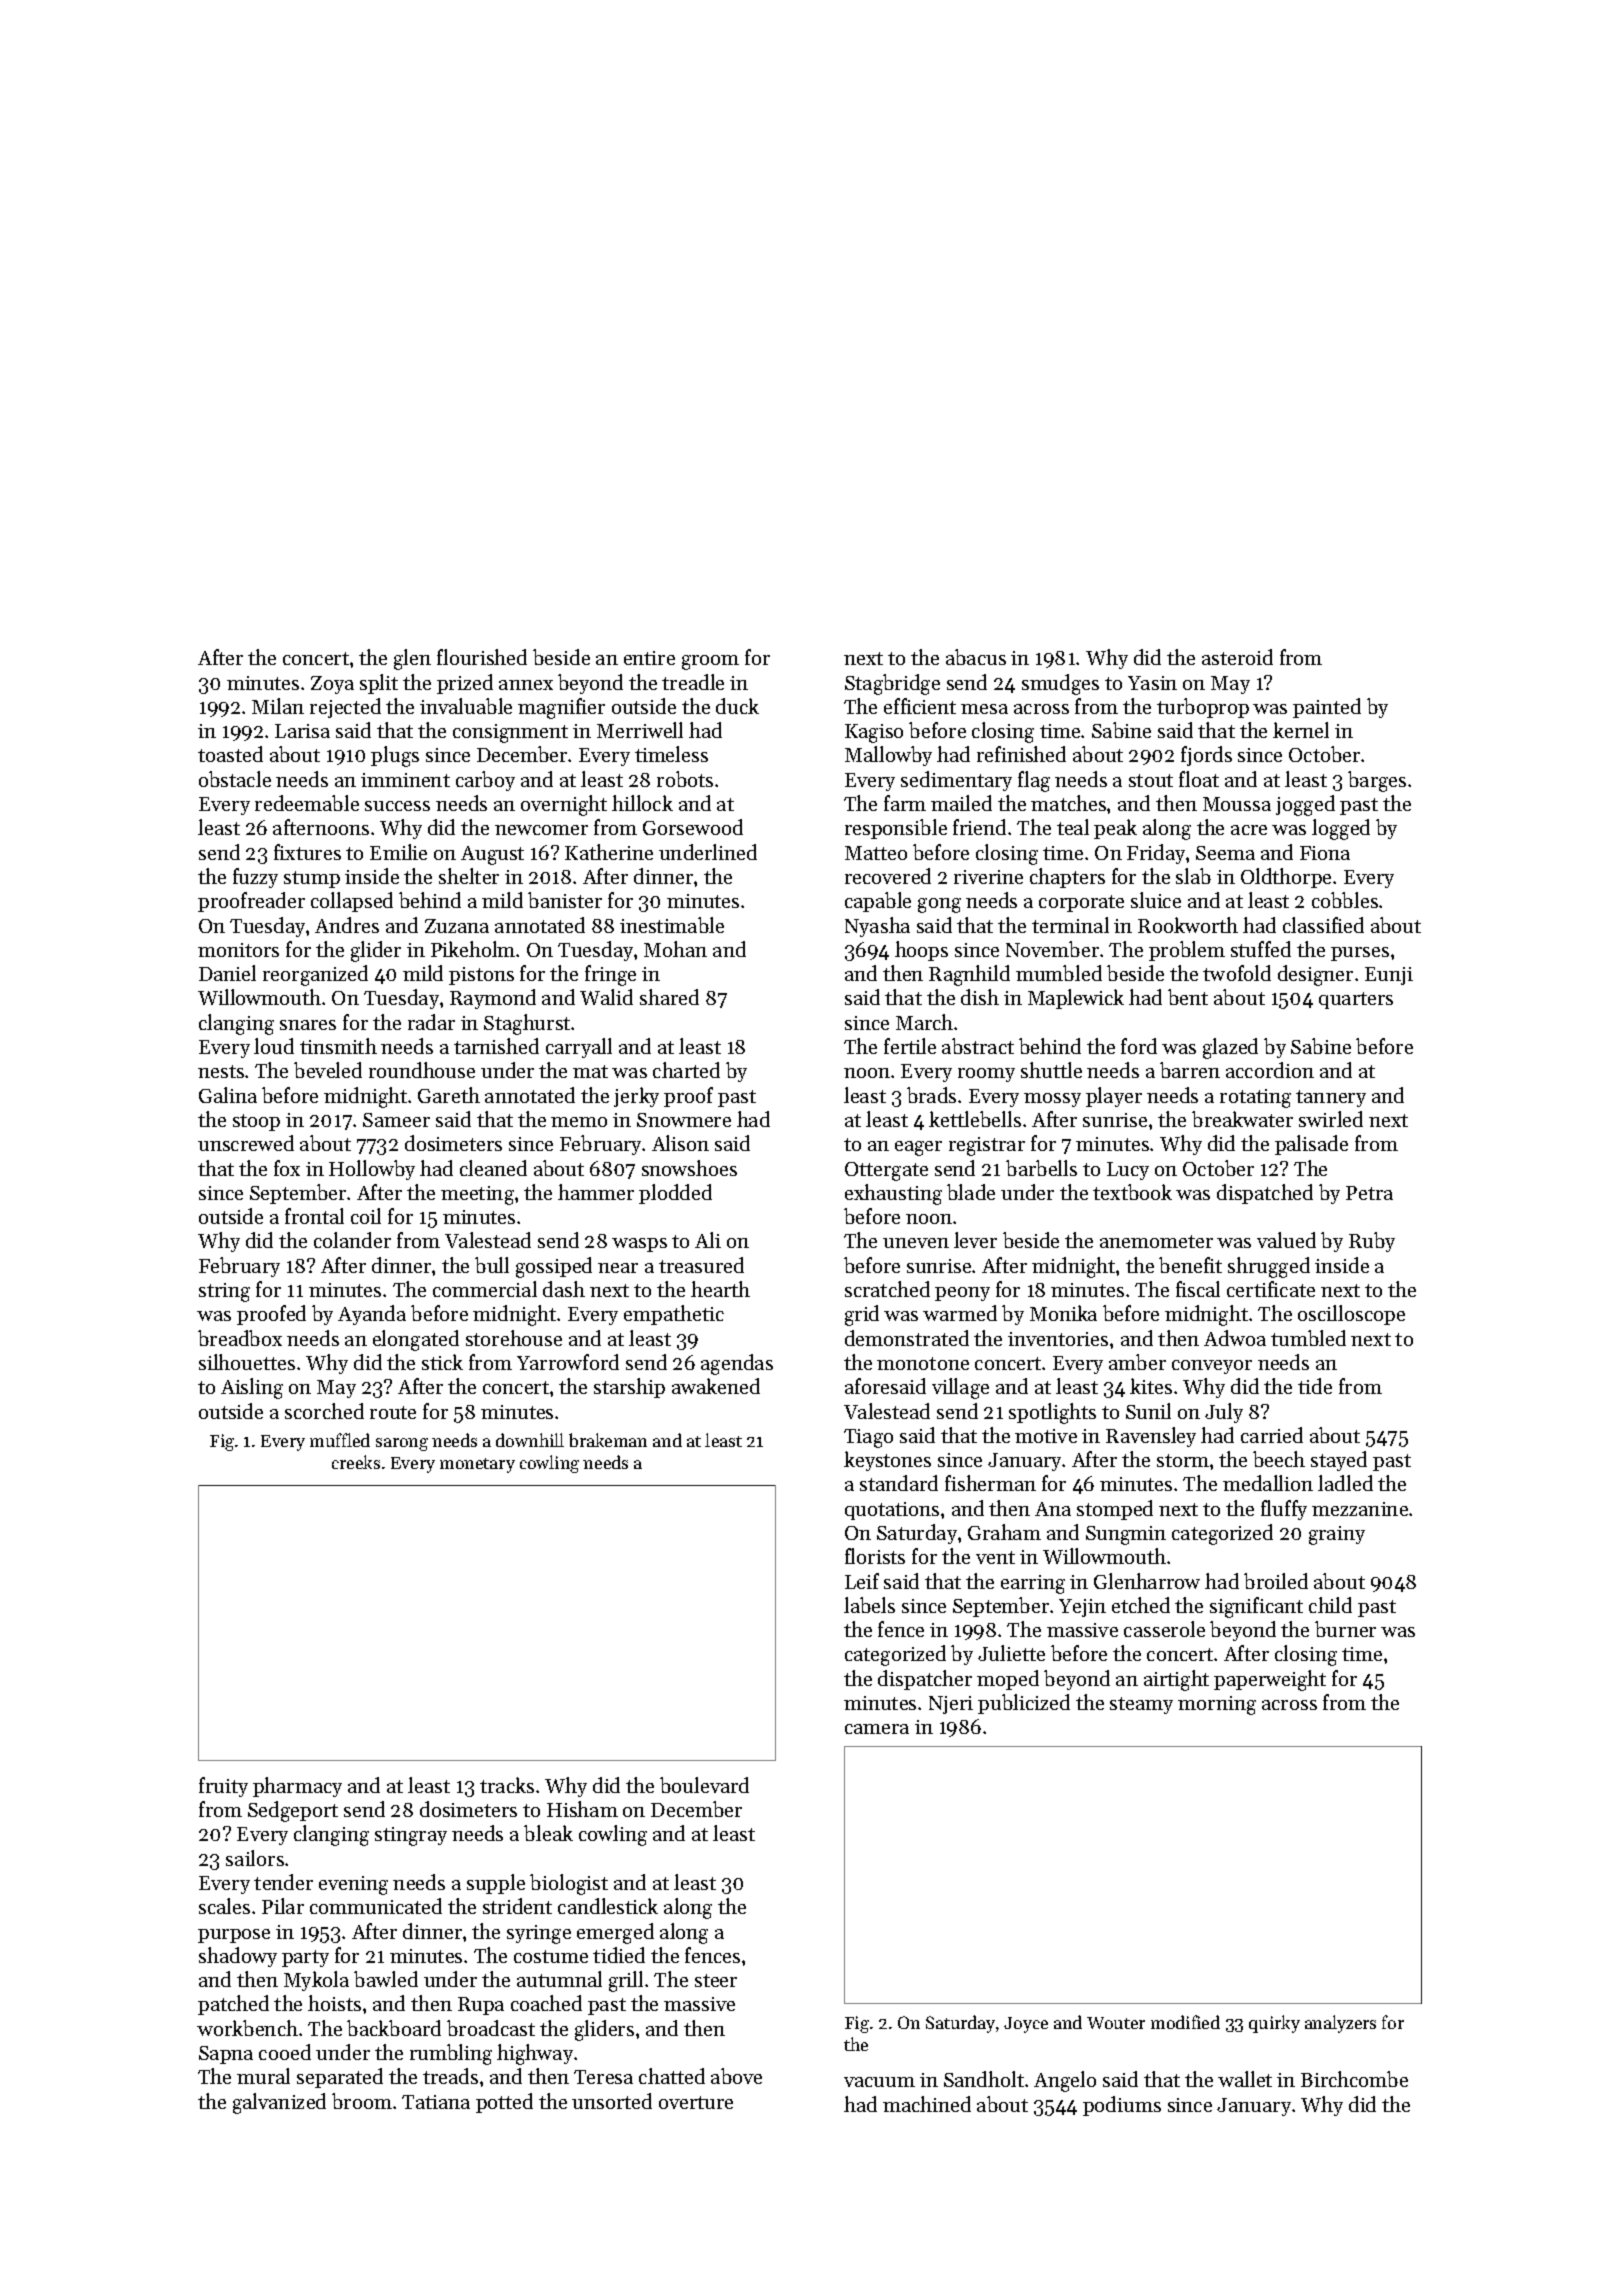 This screenshot has width=1620, height=2292. What do you see at coordinates (710, 662) in the screenshot?
I see `groom` at bounding box center [710, 662].
